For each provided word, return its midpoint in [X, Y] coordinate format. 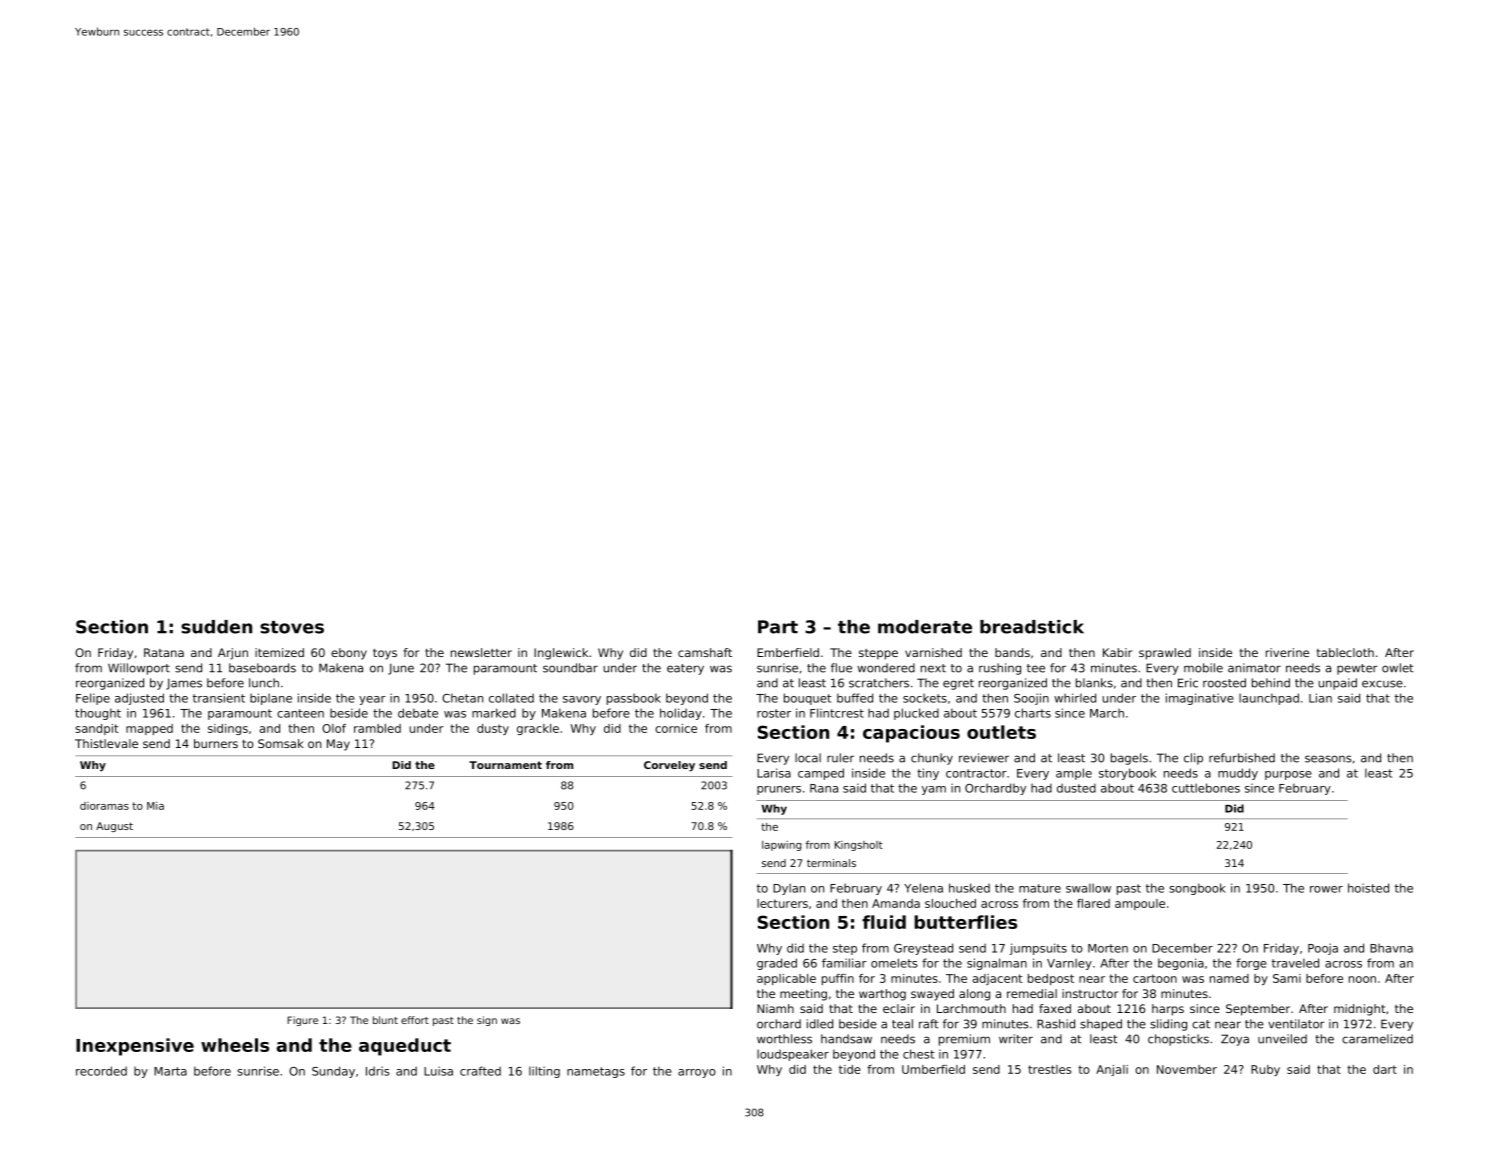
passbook [634, 699]
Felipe [93, 699]
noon [1362, 979]
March [1107, 713]
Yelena [923, 888]
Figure [302, 1021]
